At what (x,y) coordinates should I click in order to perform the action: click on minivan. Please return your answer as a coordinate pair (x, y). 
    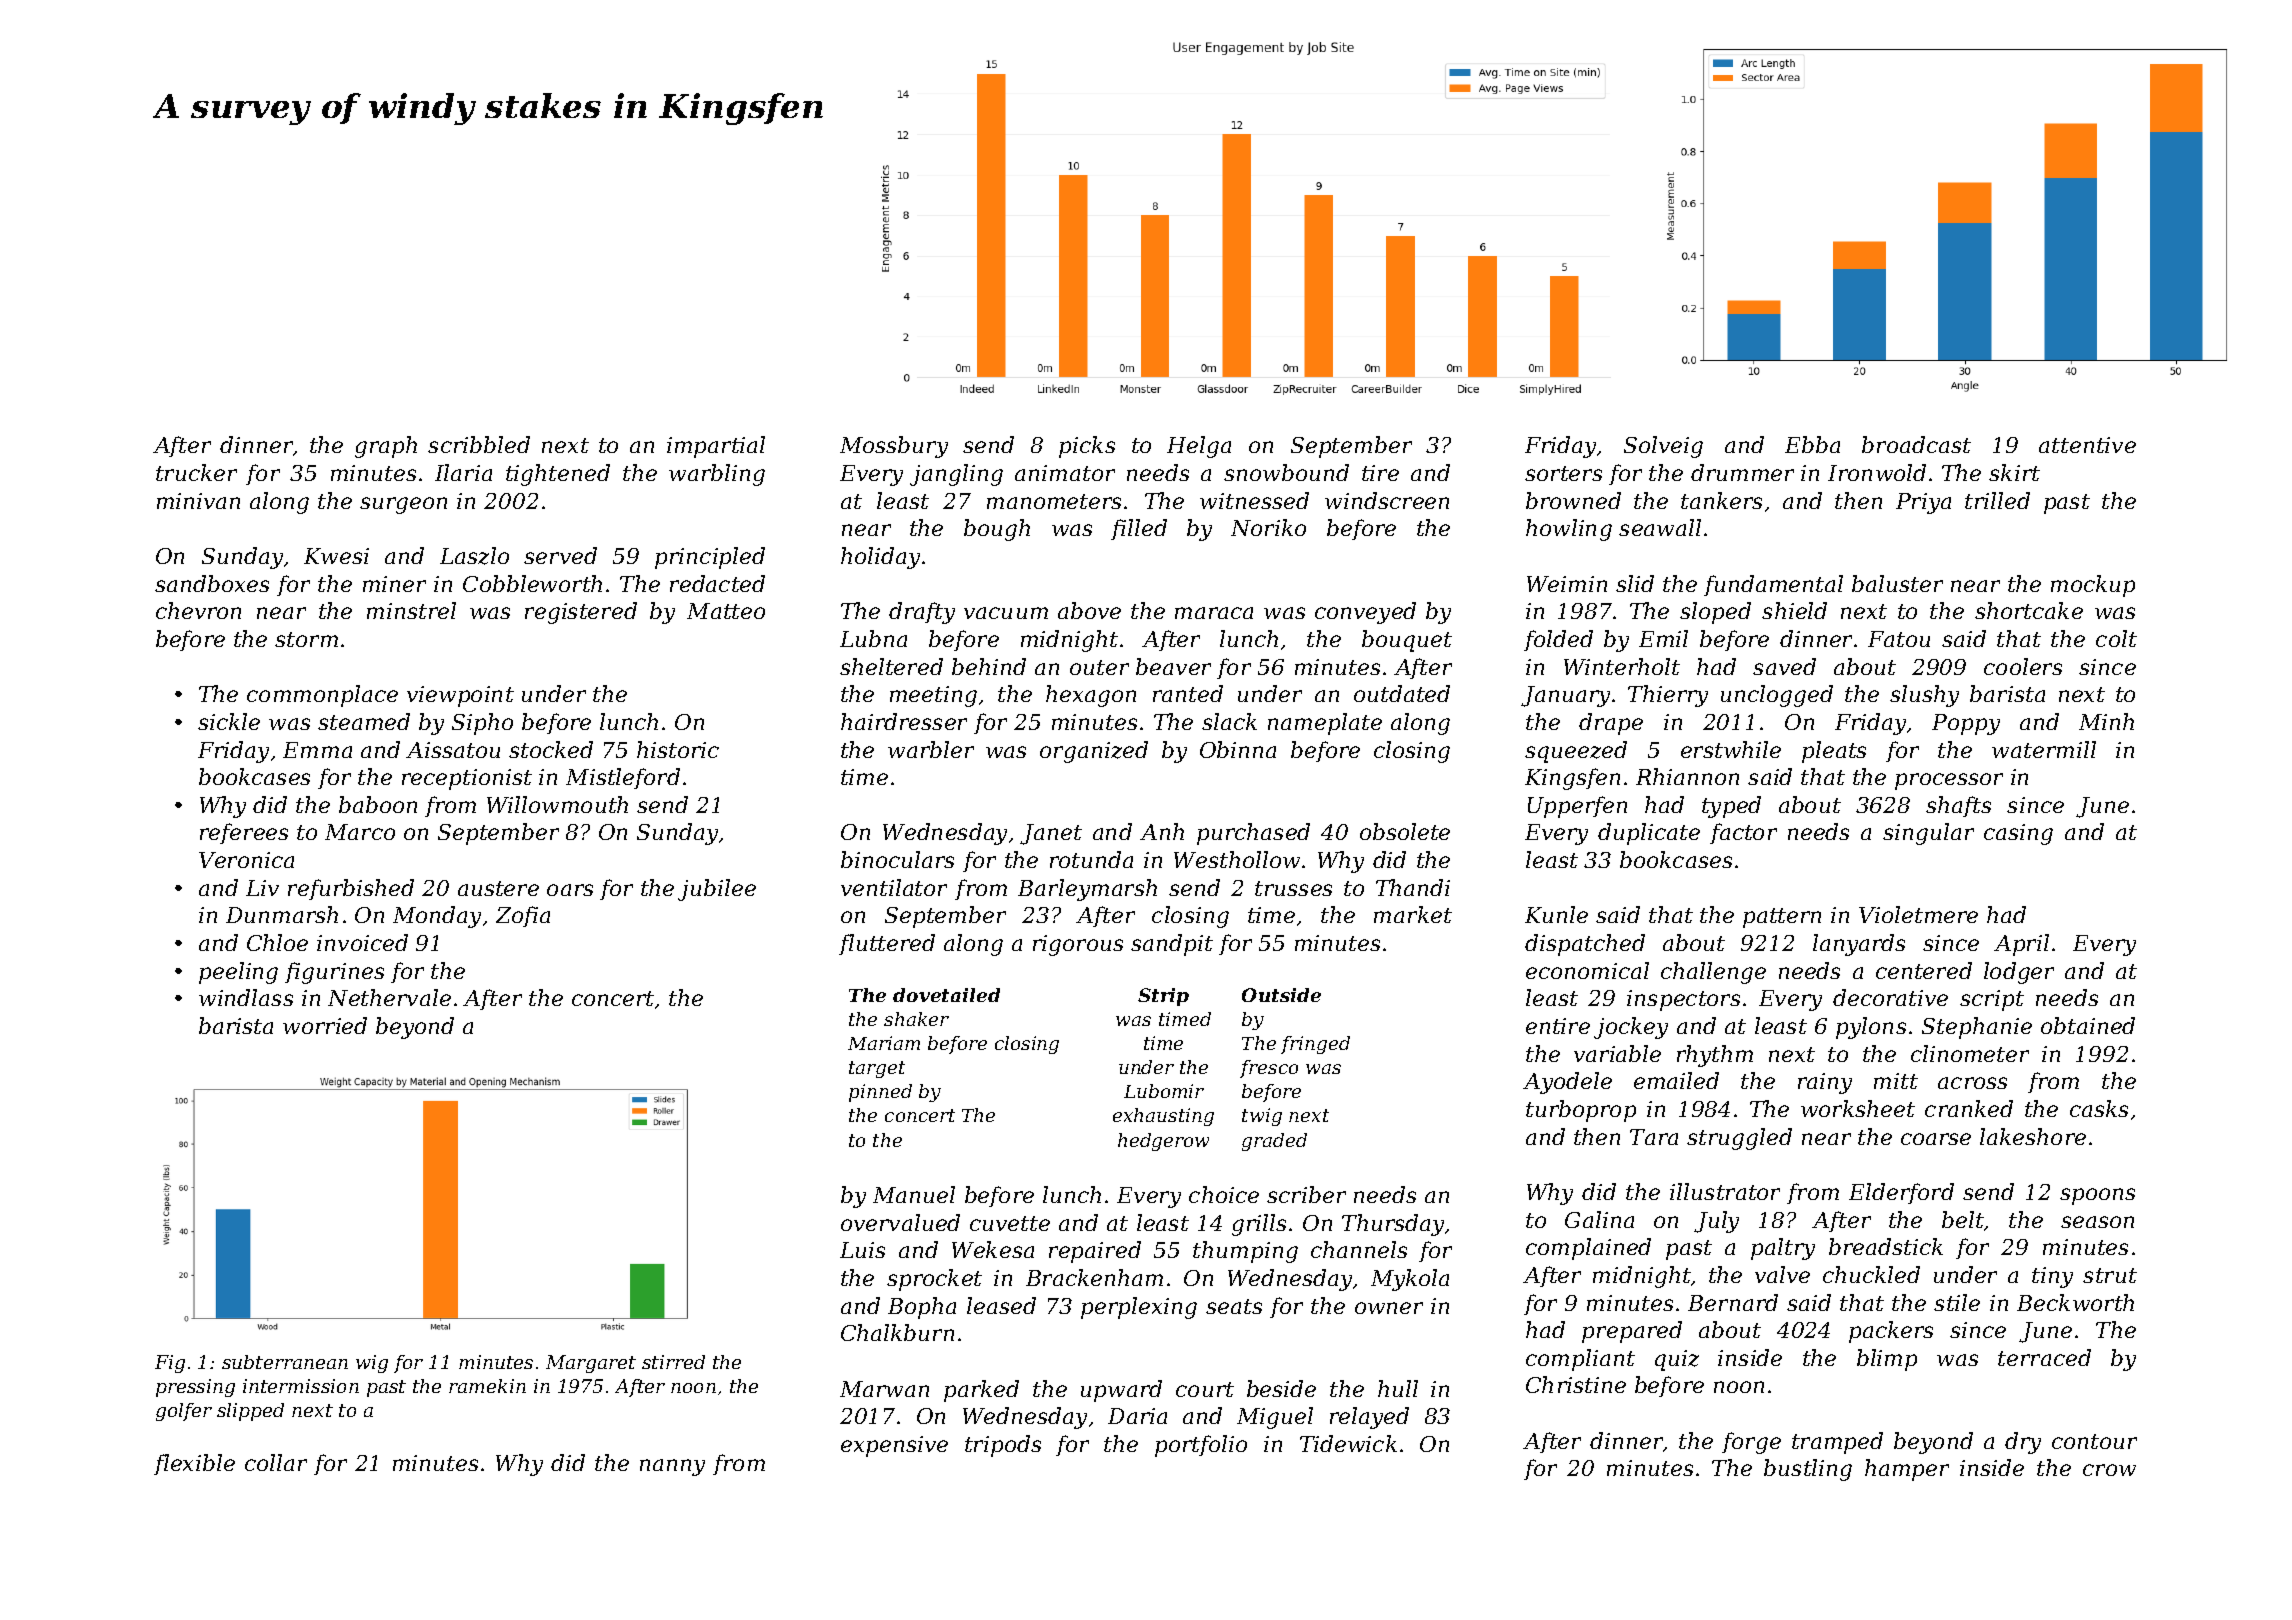
    Looking at the image, I should click on (198, 501).
